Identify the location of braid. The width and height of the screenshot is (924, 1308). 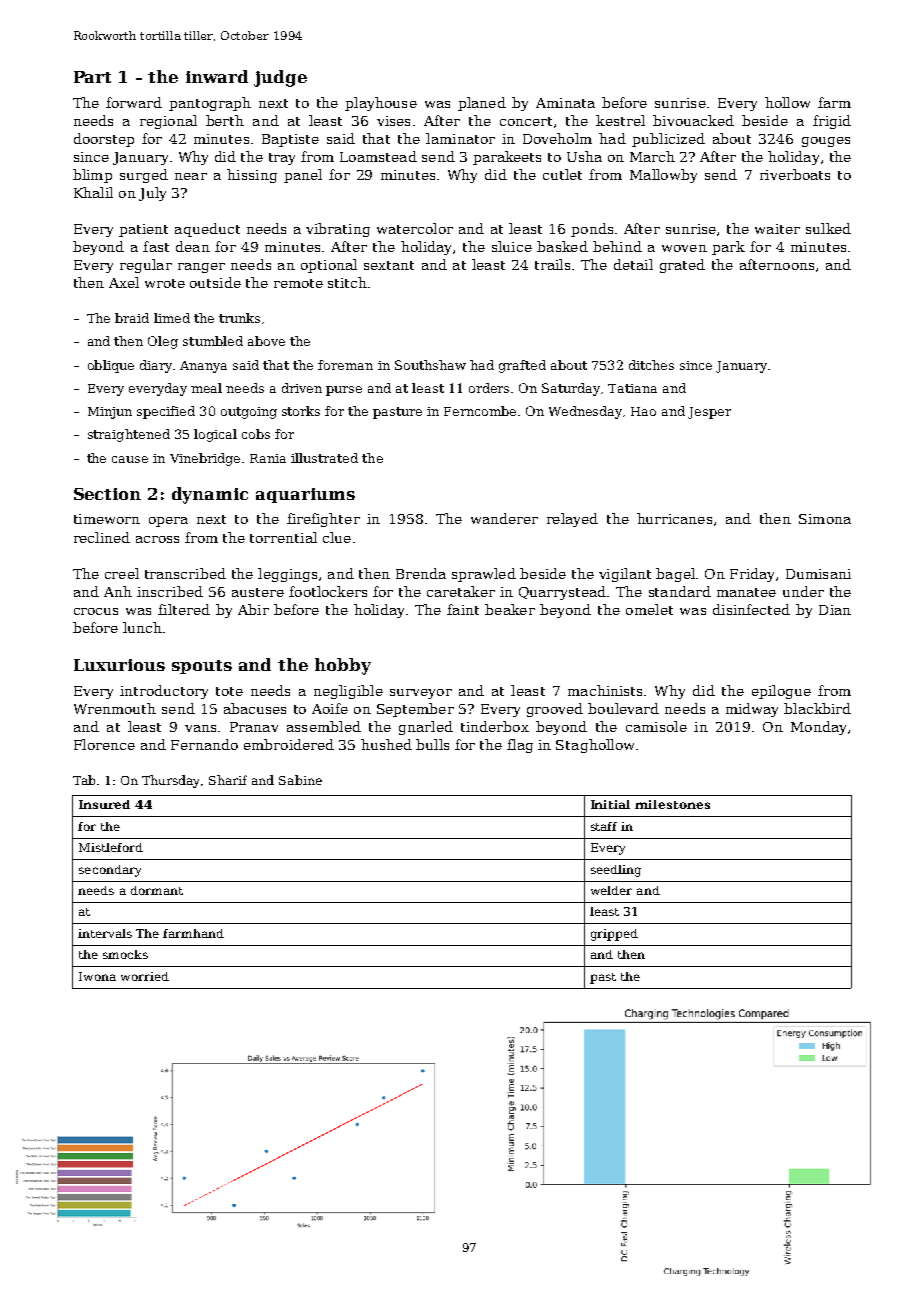
(132, 318).
